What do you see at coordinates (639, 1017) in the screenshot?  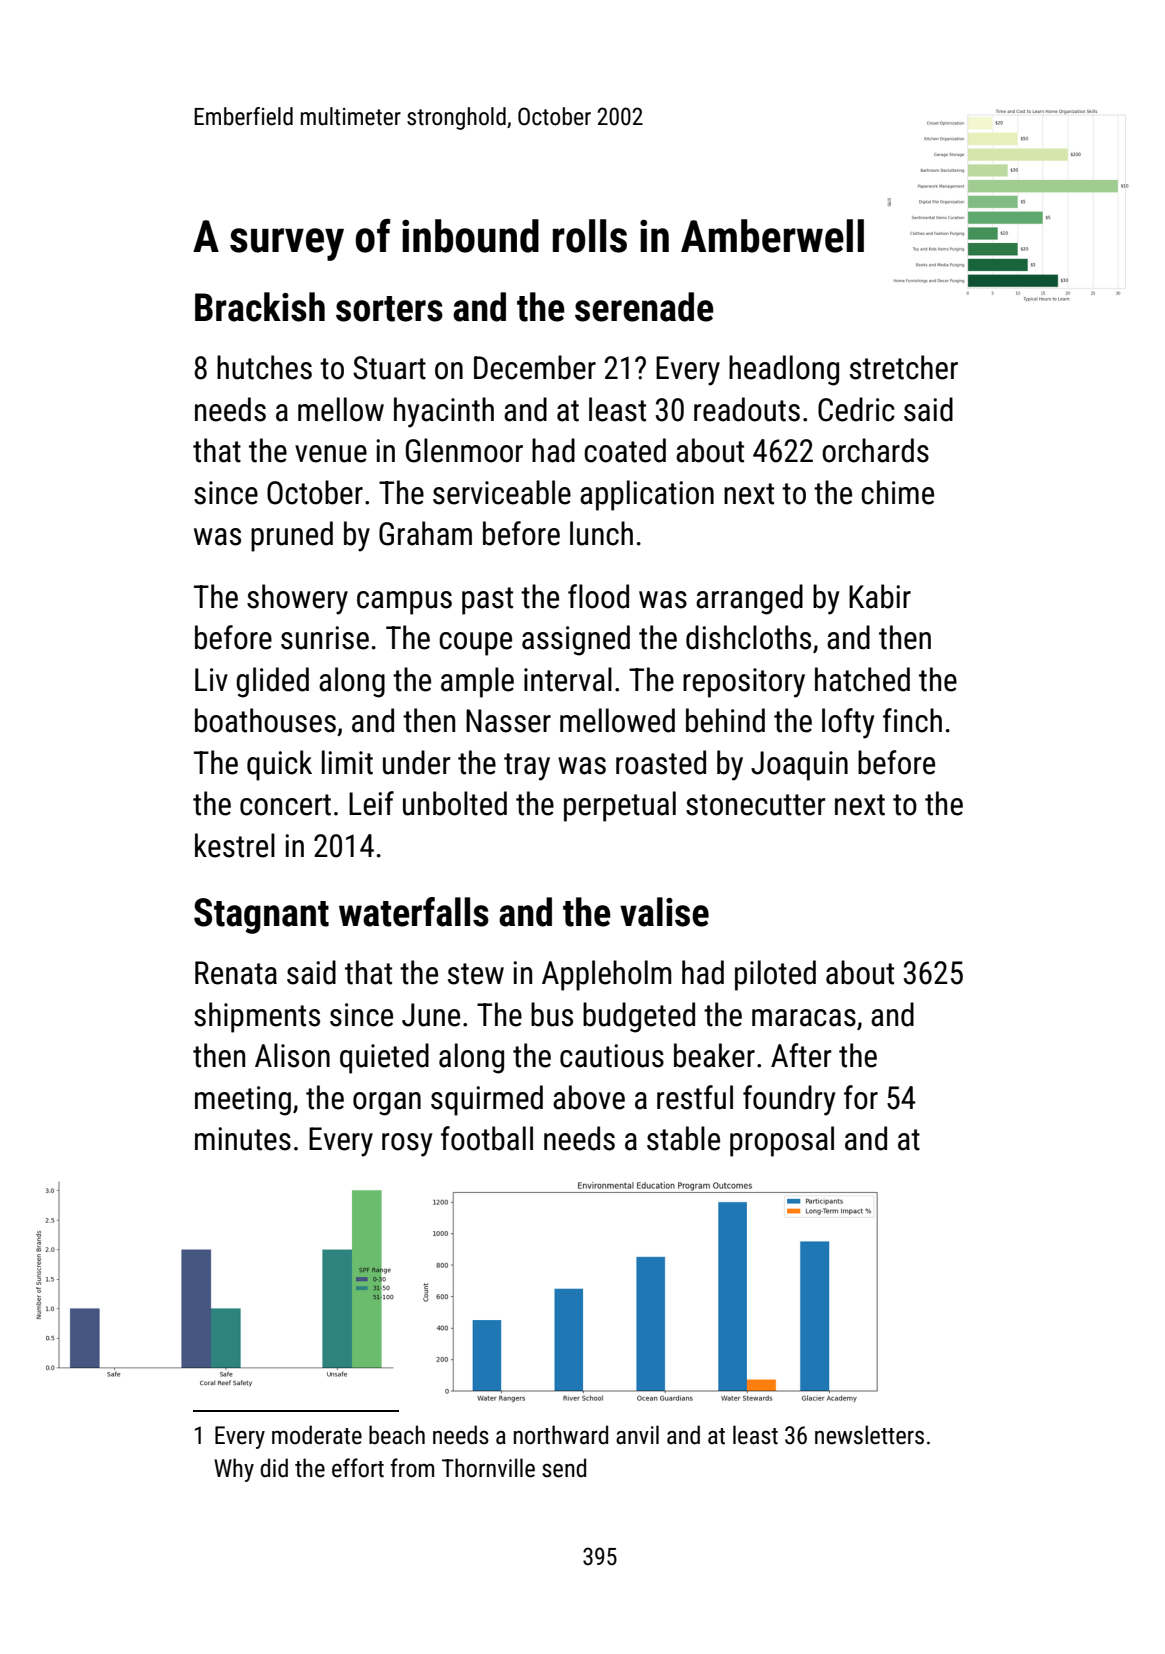 I see `budgeted` at bounding box center [639, 1017].
